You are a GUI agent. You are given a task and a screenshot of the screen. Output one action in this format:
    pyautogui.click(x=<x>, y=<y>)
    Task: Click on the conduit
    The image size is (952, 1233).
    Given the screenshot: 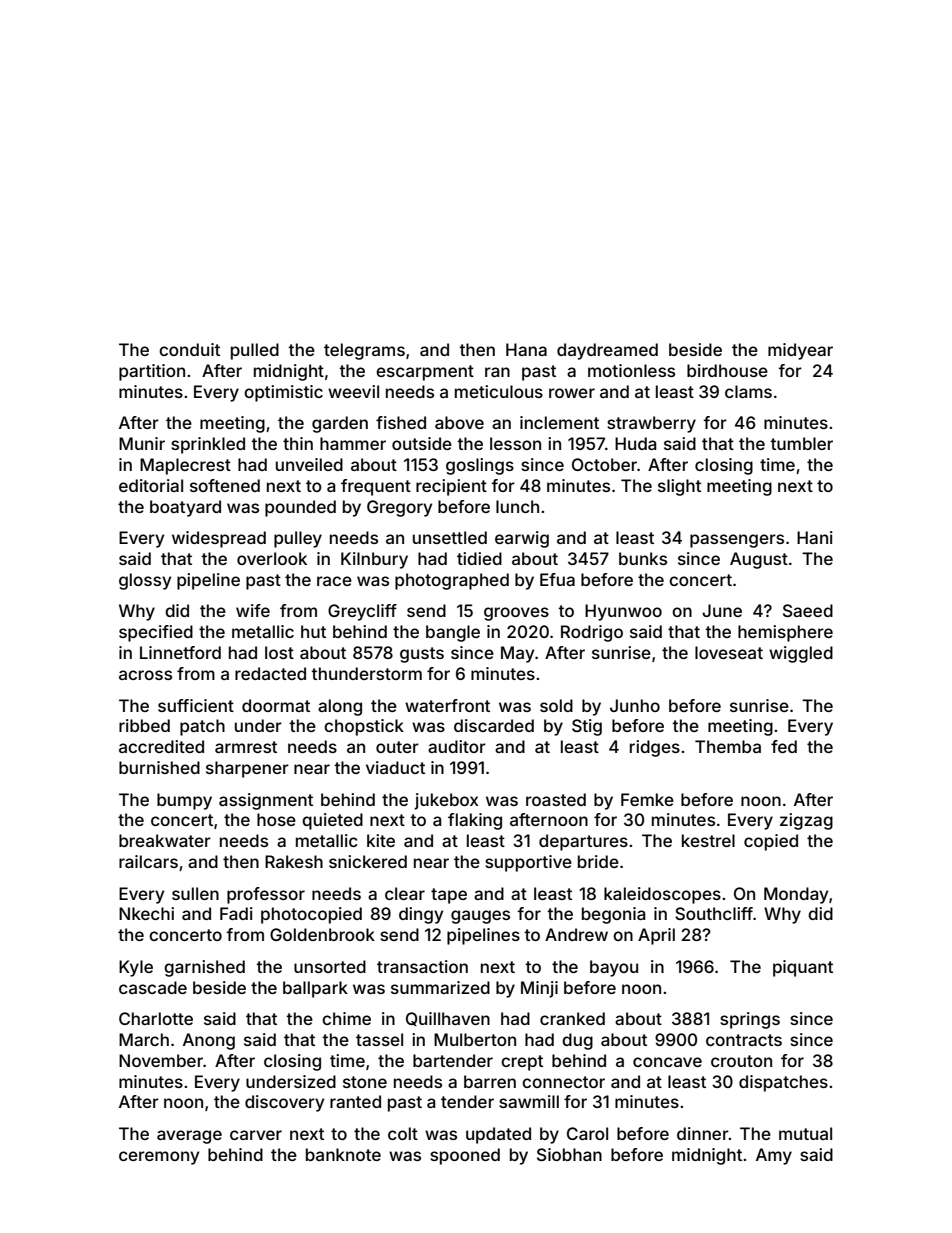 What is the action you would take?
    pyautogui.click(x=189, y=349)
